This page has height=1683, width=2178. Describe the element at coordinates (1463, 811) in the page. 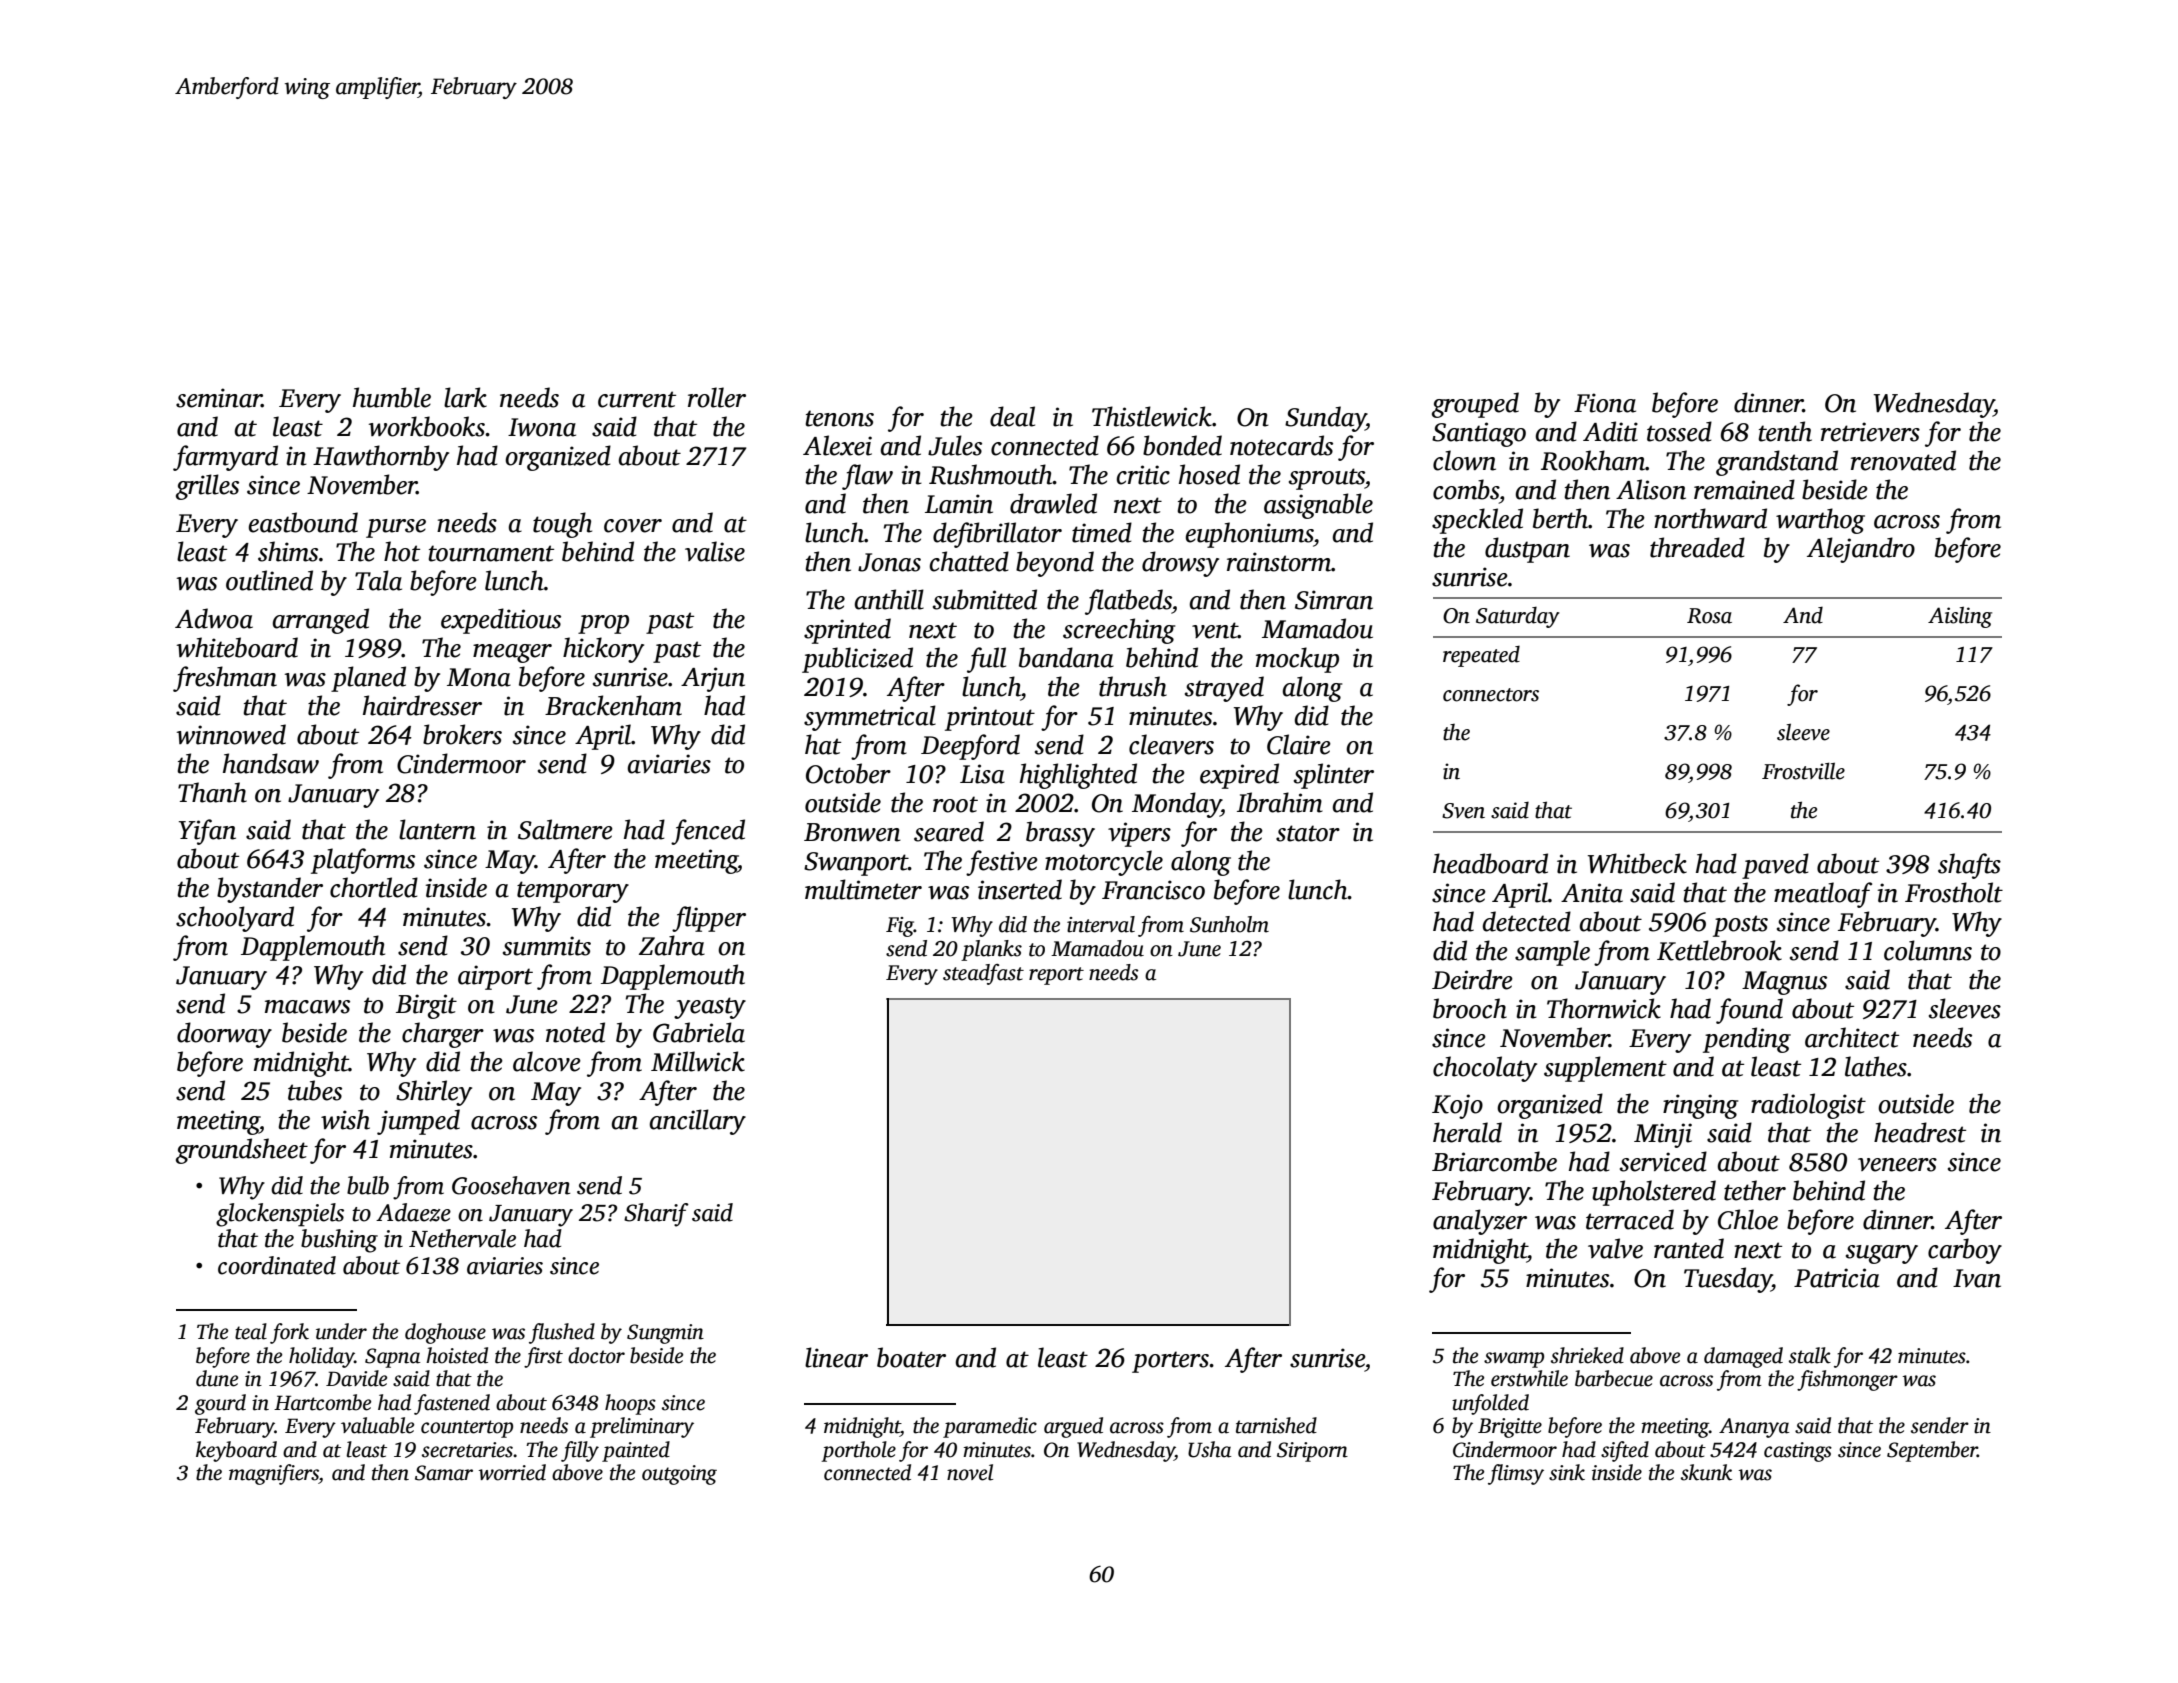

I see `Sven` at that location.
